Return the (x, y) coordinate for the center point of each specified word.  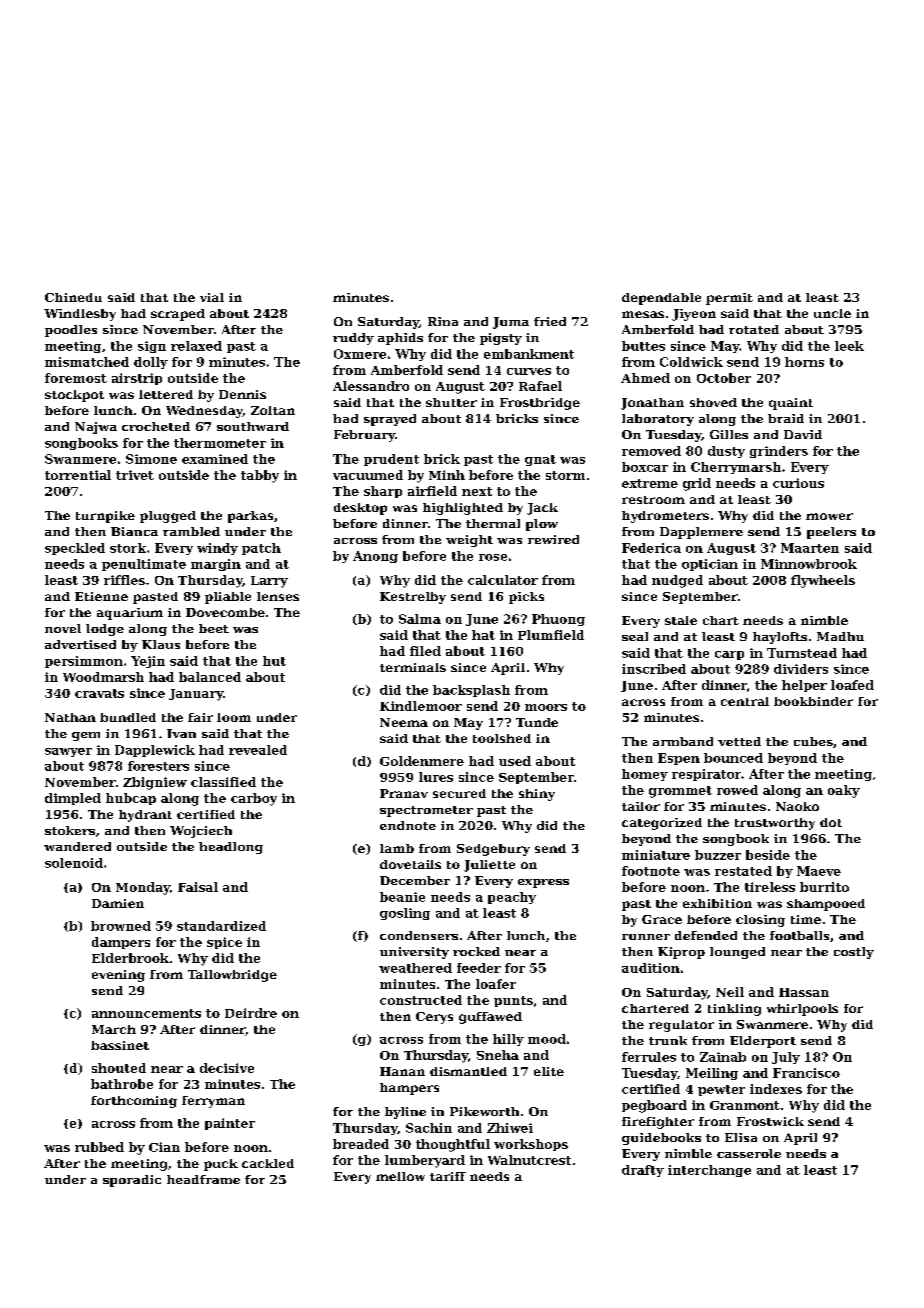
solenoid (74, 863)
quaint (791, 404)
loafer (496, 984)
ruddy (353, 339)
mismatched (87, 362)
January (196, 695)
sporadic (132, 1181)
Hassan (804, 992)
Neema (404, 722)
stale (681, 620)
